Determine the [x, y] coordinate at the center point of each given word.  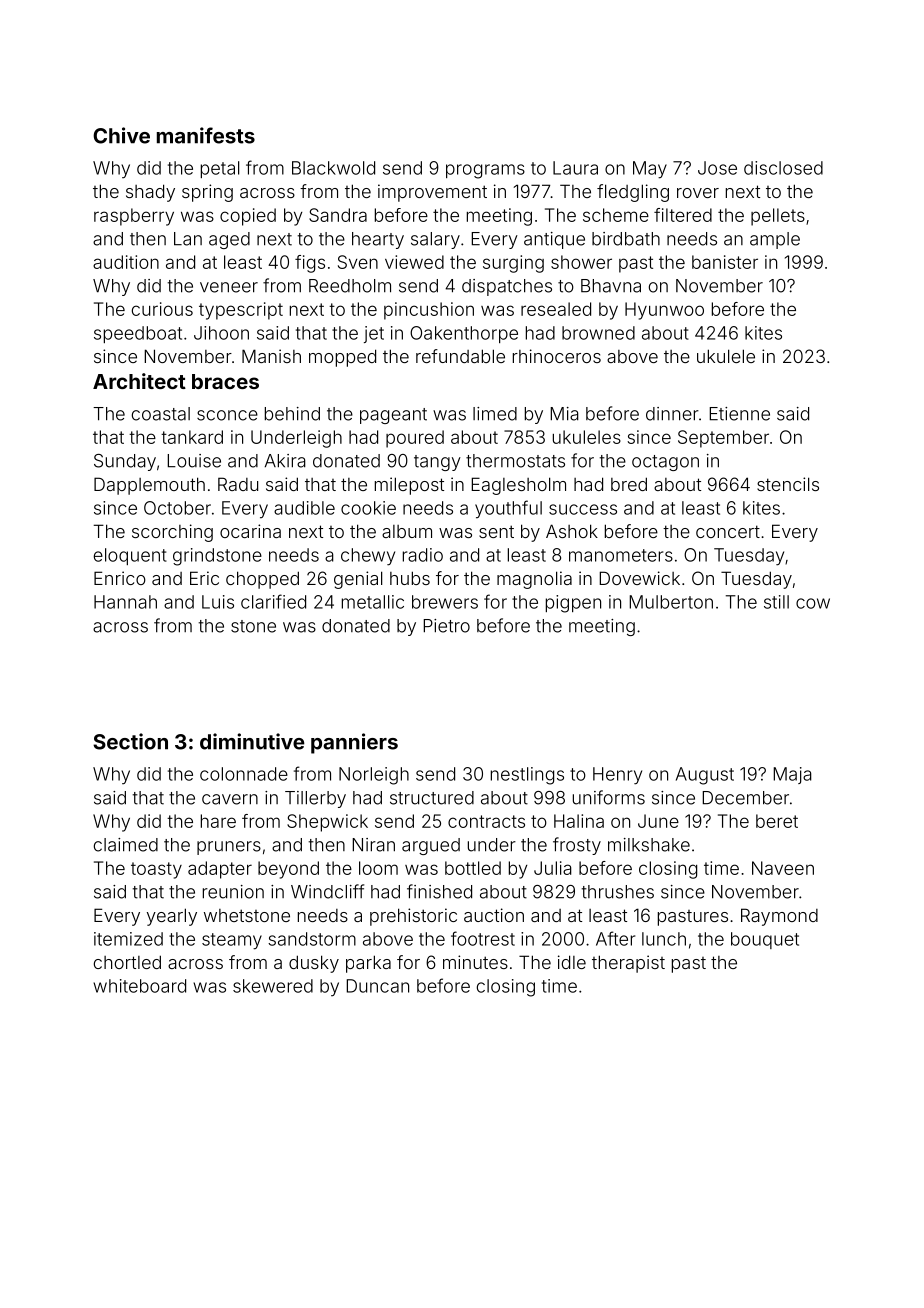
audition [126, 262]
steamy [232, 941]
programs [485, 171]
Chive [121, 135]
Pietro [446, 626]
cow [813, 603]
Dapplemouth [149, 486]
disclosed [783, 168]
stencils [788, 484]
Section [130, 741]
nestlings [527, 776]
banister [725, 262]
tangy [437, 463]
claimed [126, 845]
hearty [378, 240]
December [745, 798]
